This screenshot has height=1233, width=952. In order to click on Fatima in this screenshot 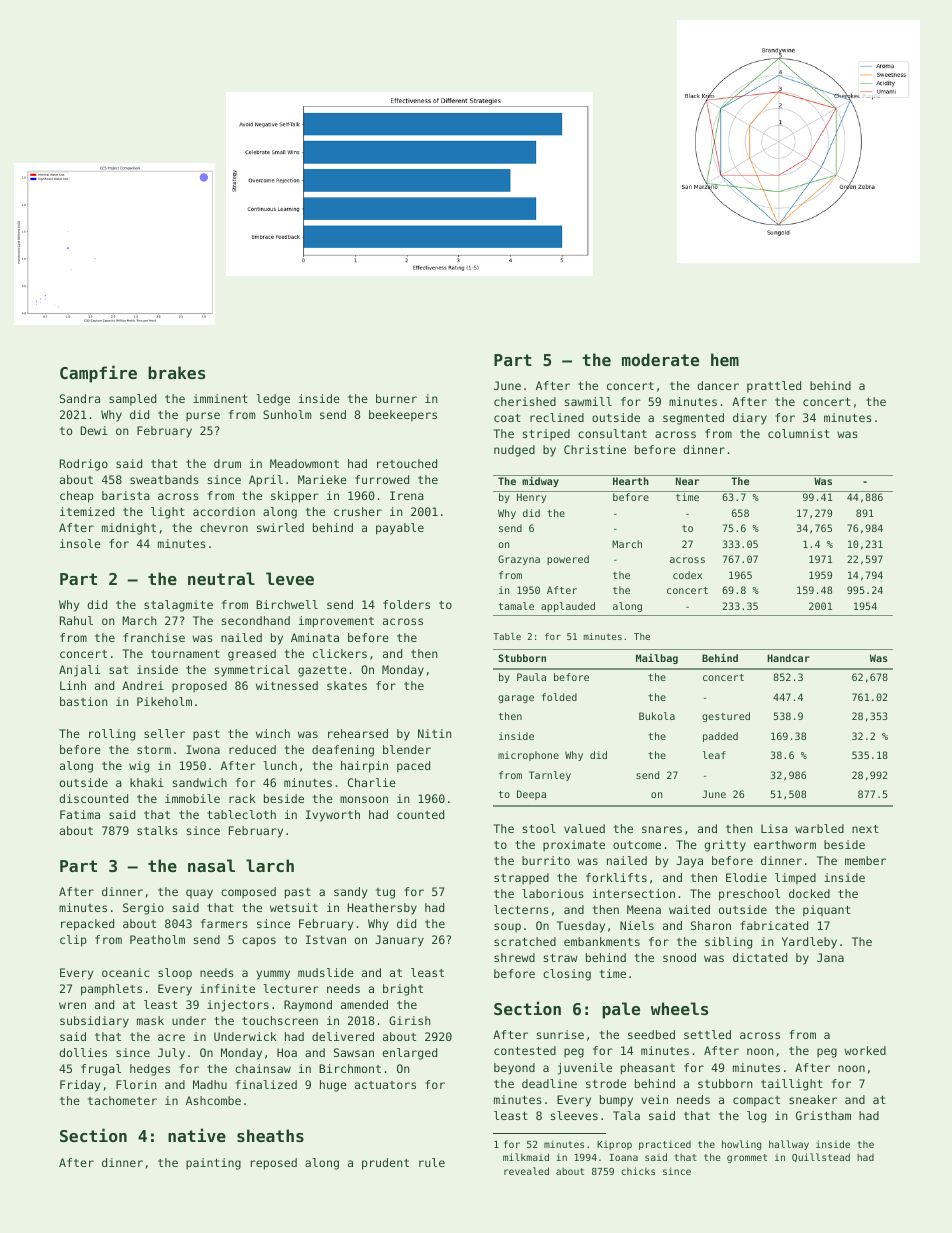, I will do `click(80, 814)`.
